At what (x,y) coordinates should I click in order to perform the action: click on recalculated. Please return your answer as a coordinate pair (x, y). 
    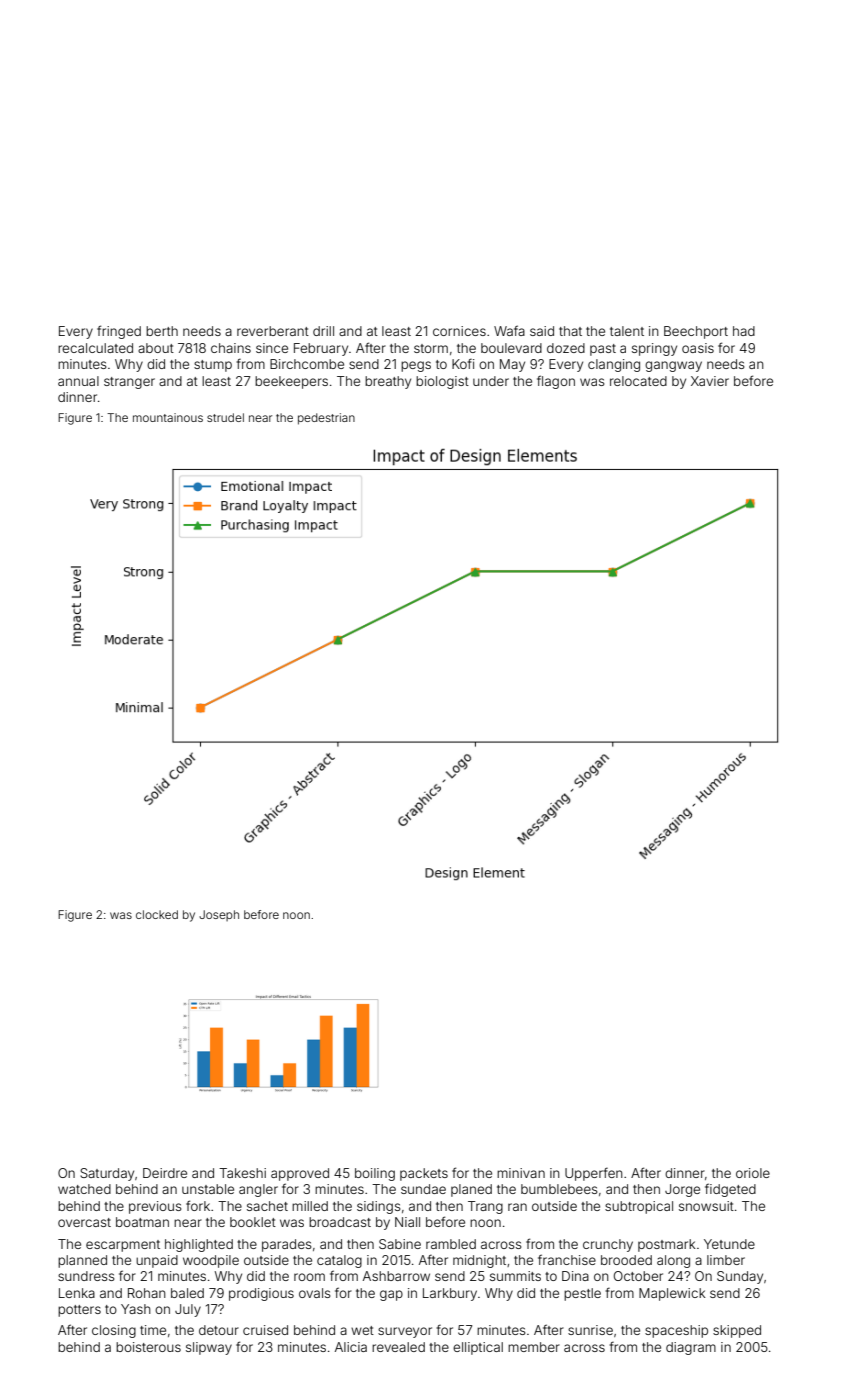
    Looking at the image, I should click on (95, 348).
